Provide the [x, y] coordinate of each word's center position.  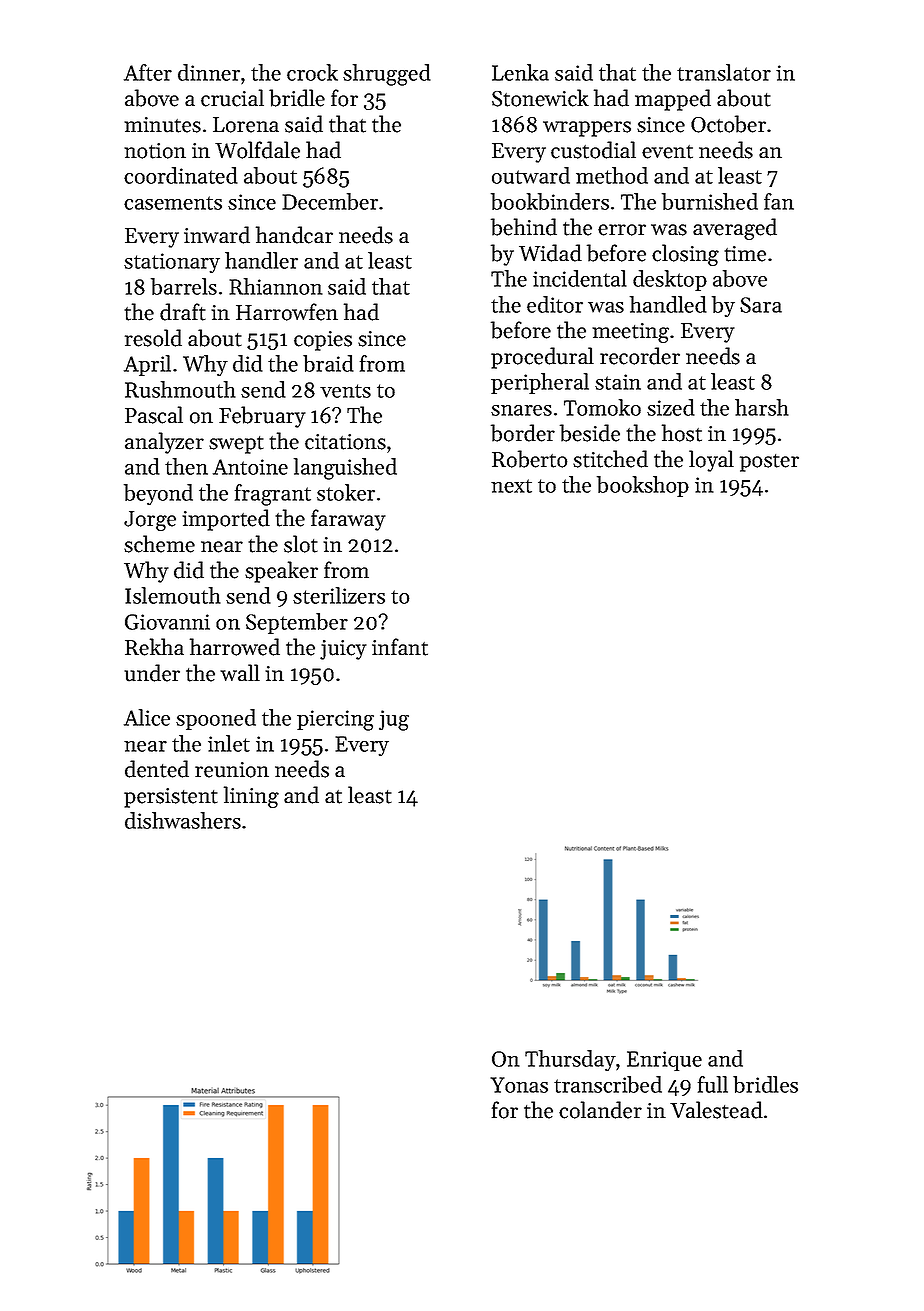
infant [400, 647]
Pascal [154, 415]
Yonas [519, 1085]
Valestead [716, 1110]
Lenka [520, 72]
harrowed [235, 647]
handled [668, 304]
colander [600, 1110]
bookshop [643, 486]
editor [555, 304]
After [148, 72]
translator [724, 72]
